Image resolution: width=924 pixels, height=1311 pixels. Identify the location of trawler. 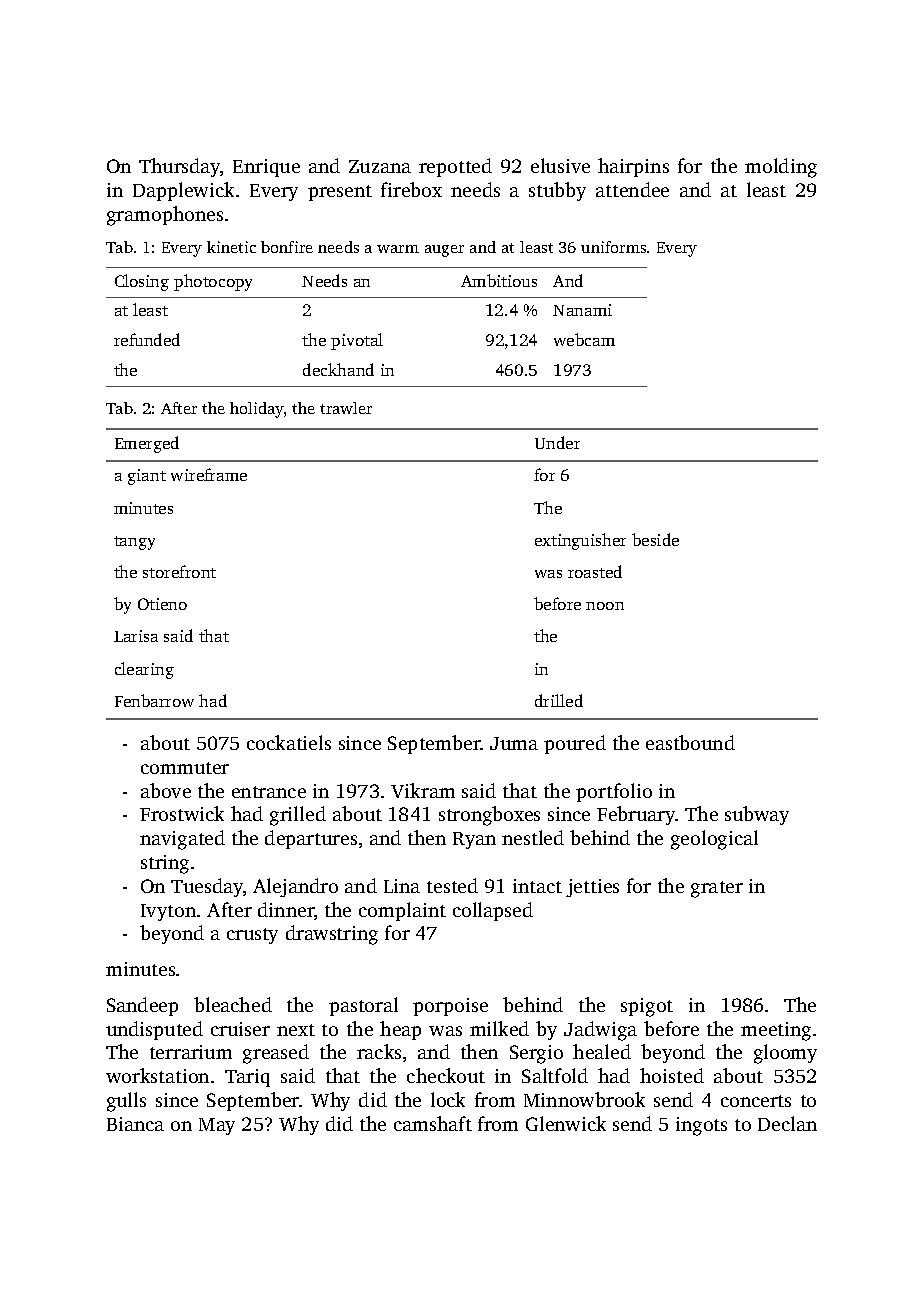
(346, 408).
